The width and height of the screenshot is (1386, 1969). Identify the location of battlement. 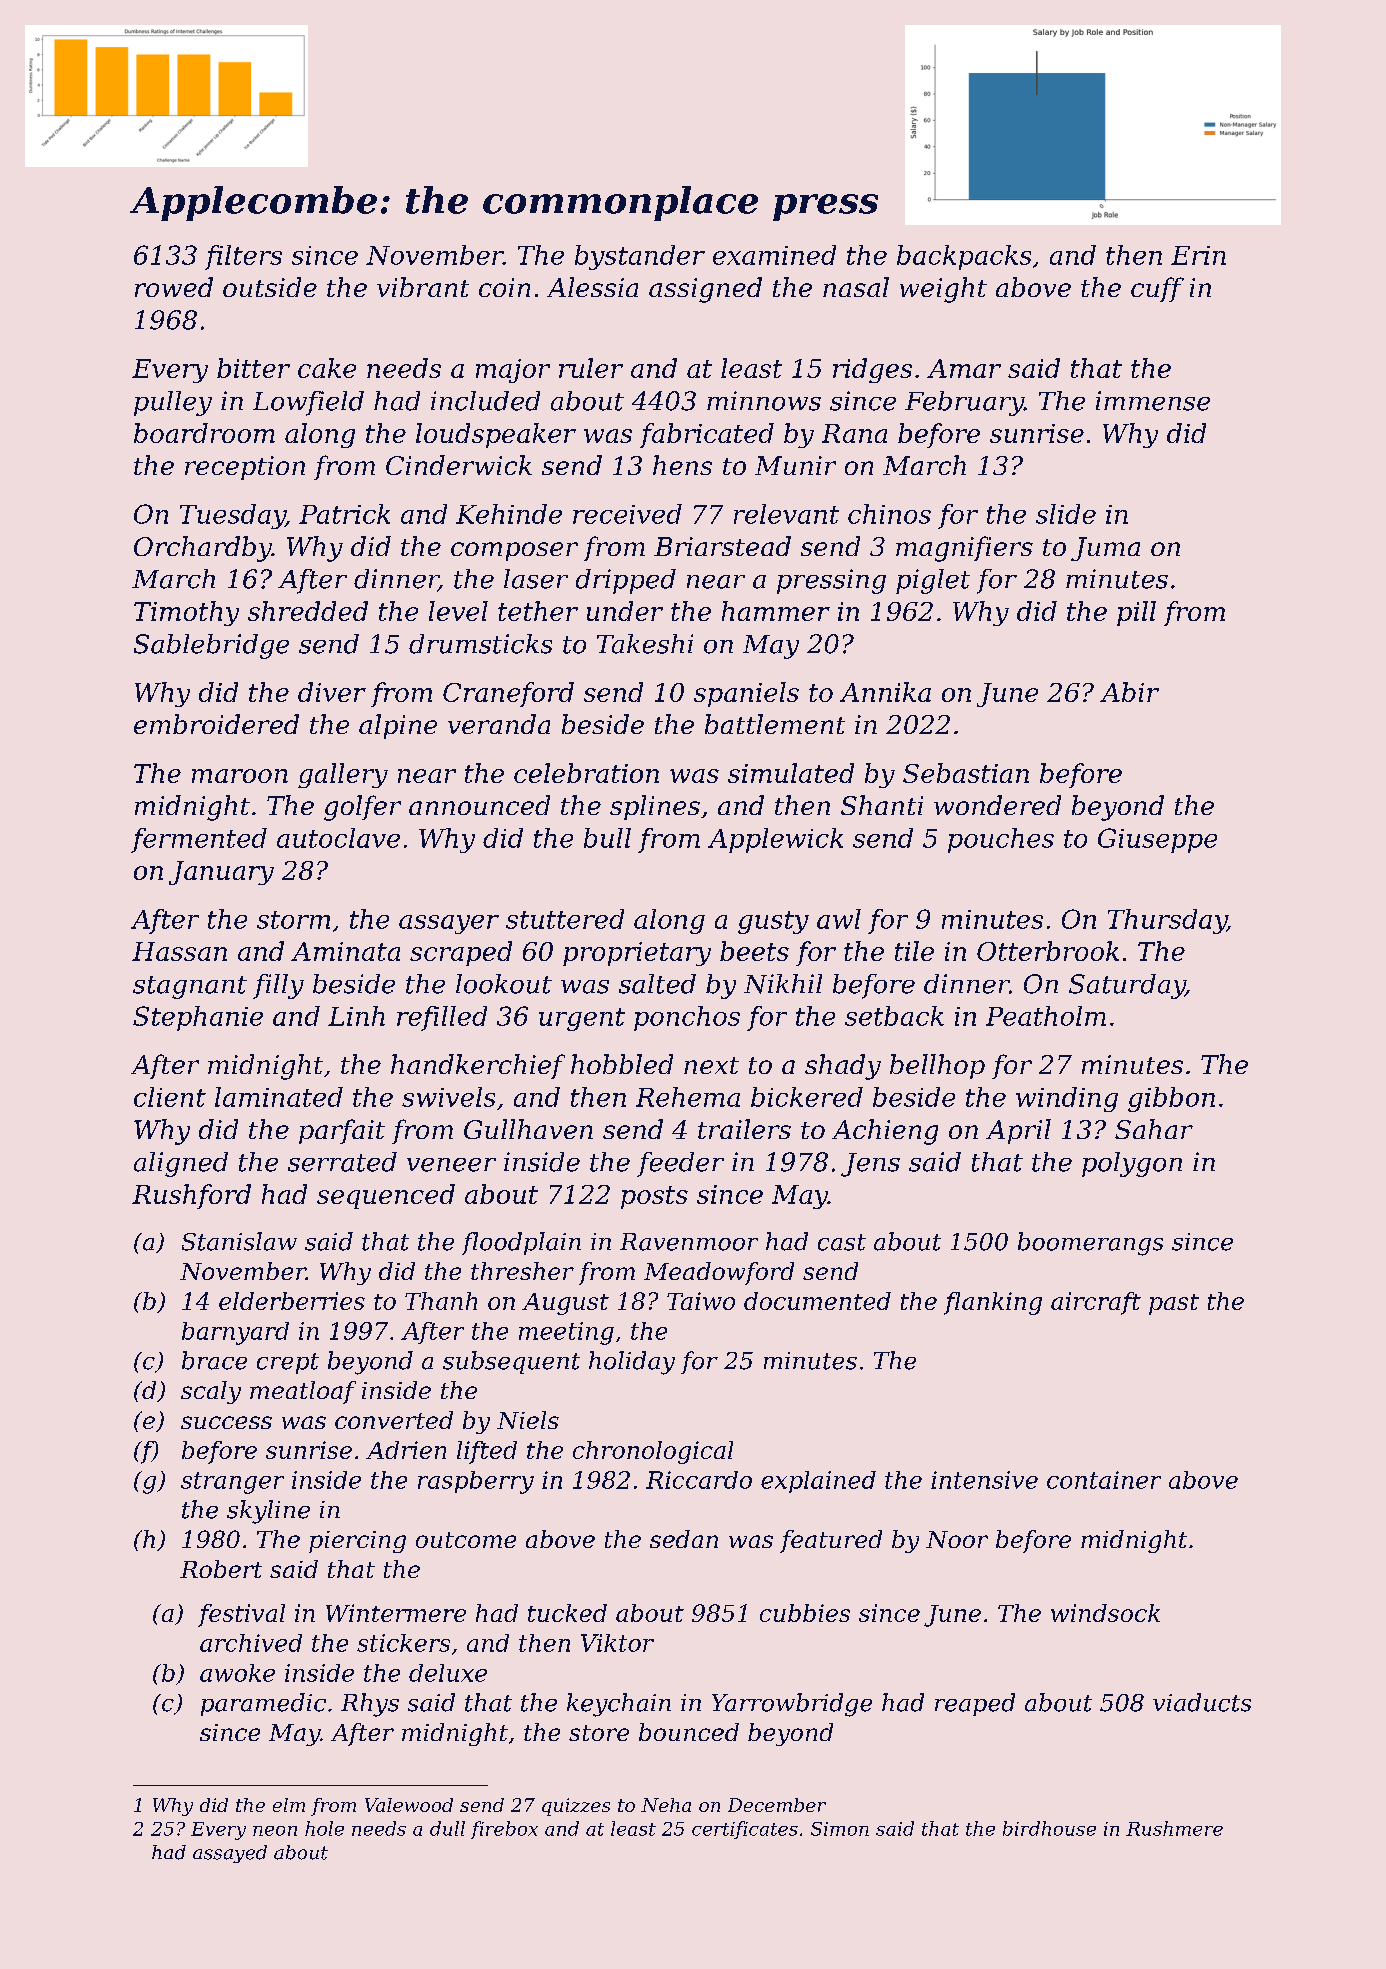
(775, 724).
